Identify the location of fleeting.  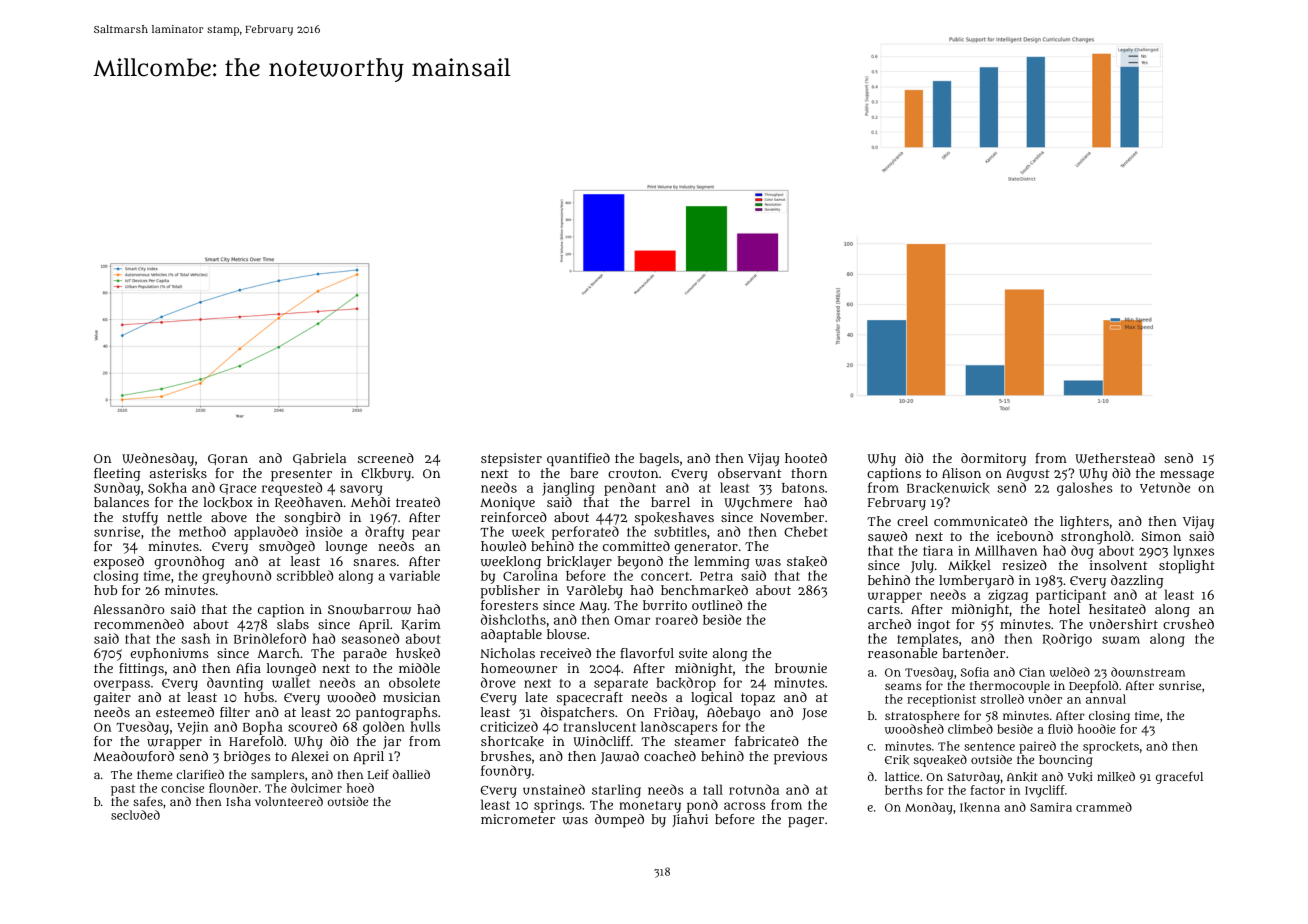
(117, 475).
